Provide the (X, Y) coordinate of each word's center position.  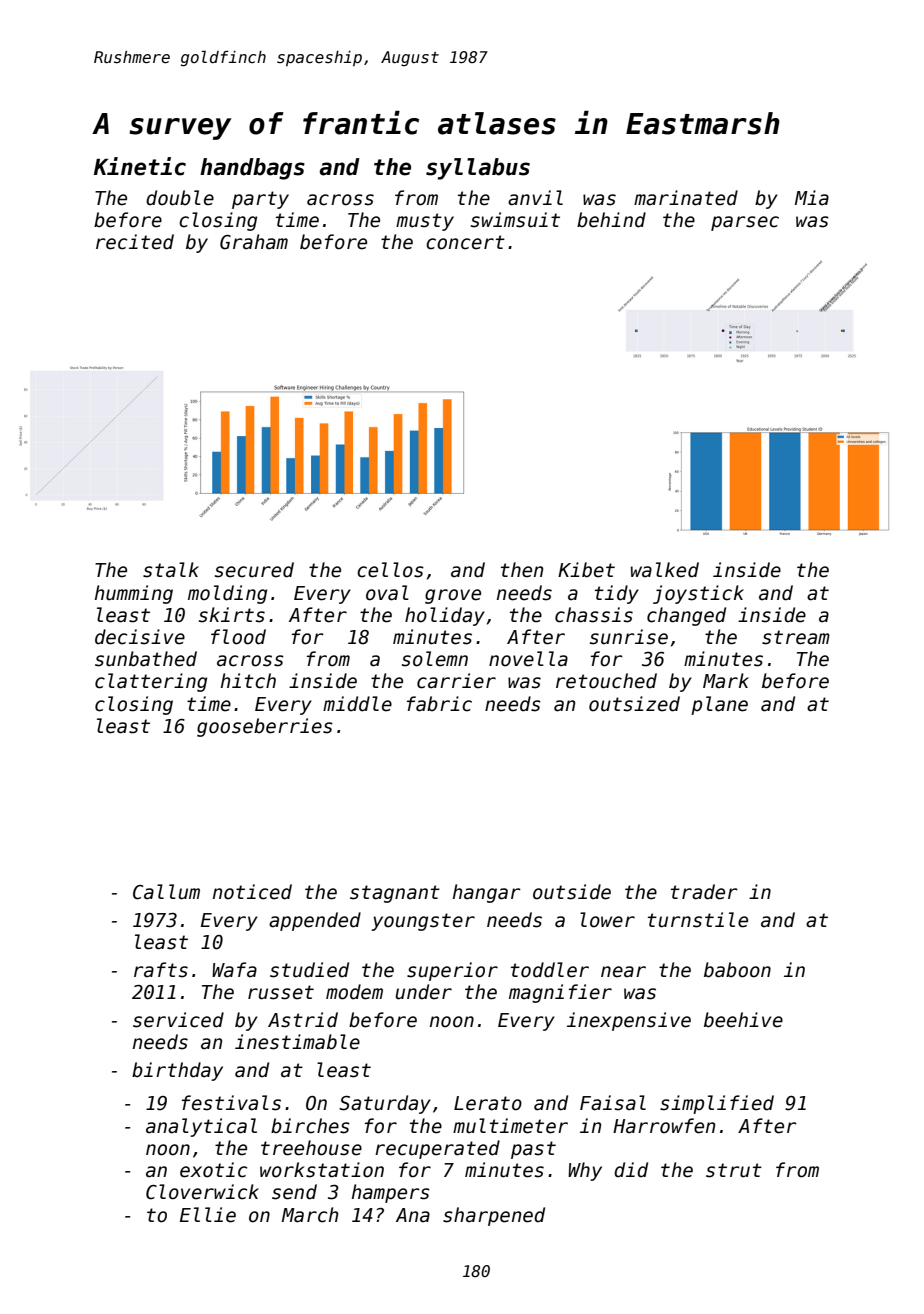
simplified (717, 1104)
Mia (812, 198)
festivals (231, 1103)
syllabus (478, 169)
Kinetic (140, 166)
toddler (550, 970)
